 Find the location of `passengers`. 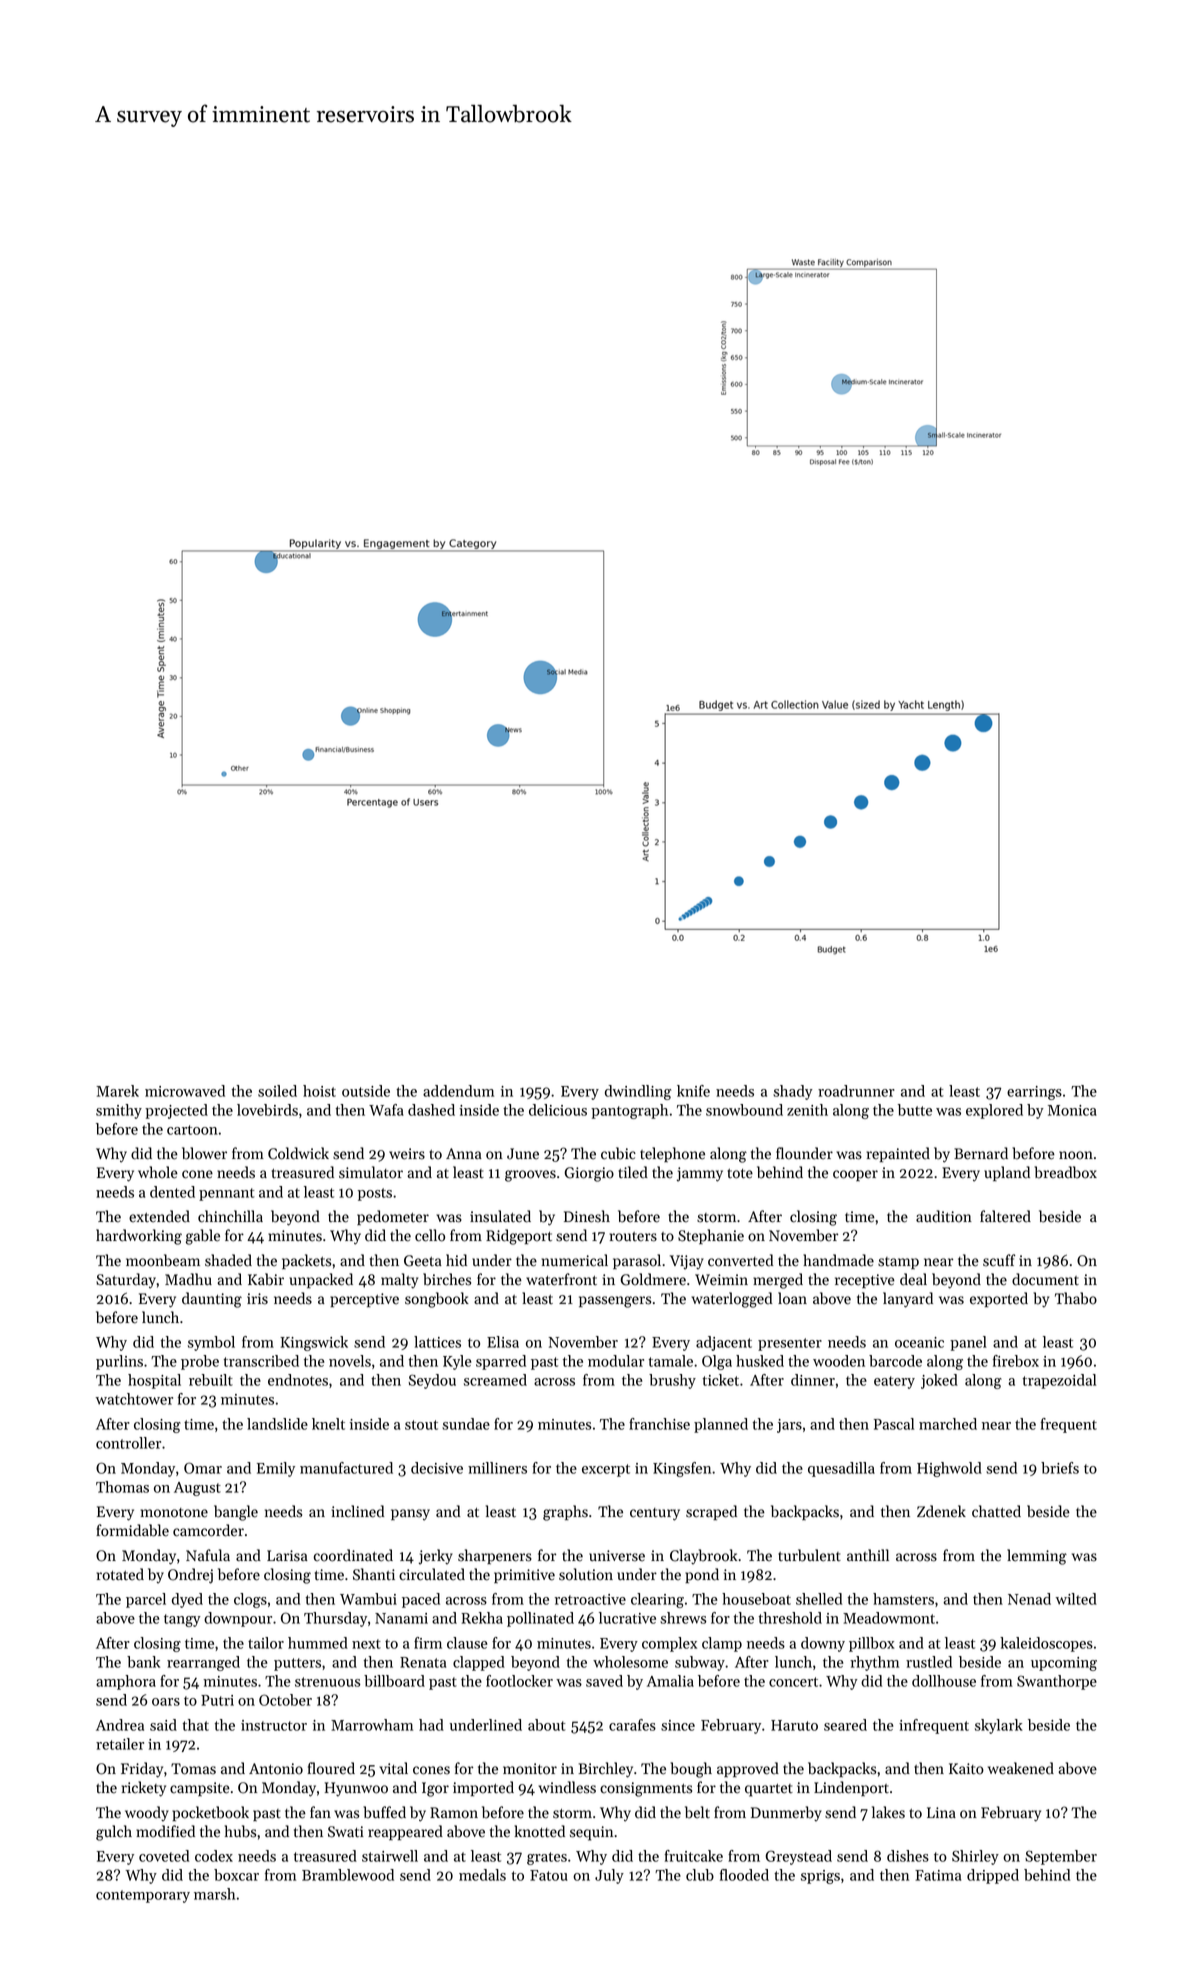

passengers is located at coordinates (615, 1302).
